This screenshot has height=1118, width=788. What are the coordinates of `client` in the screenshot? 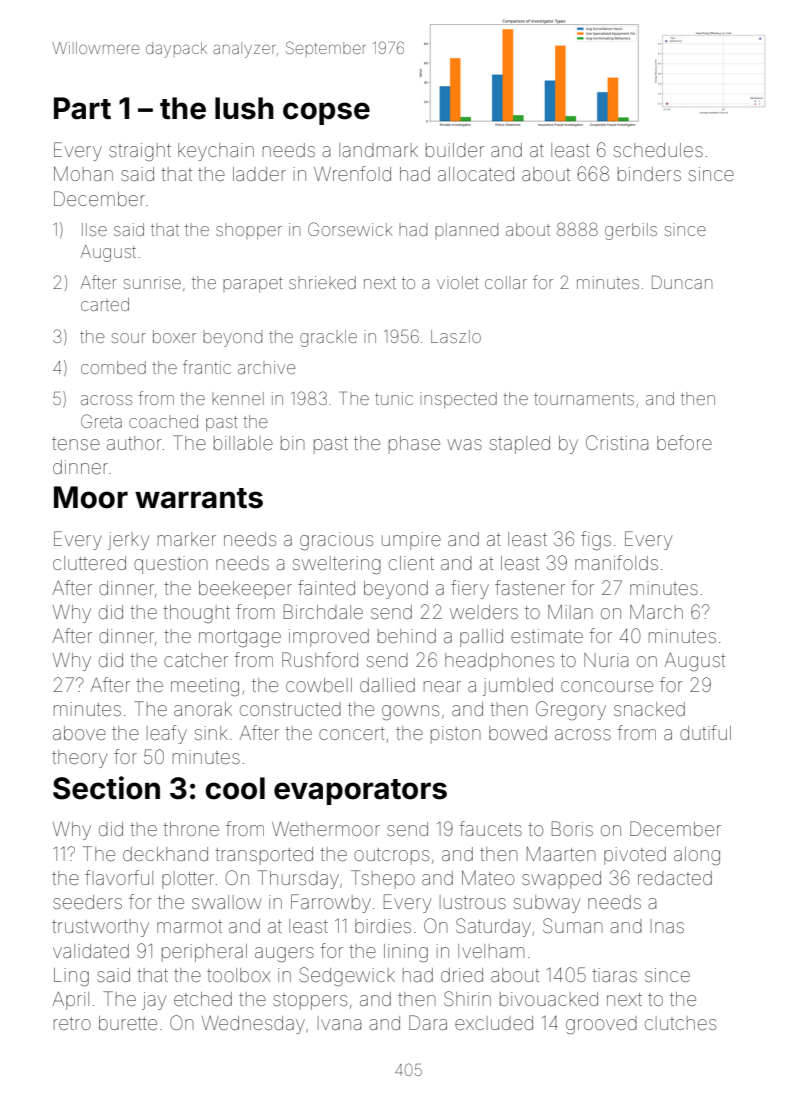 It's located at (411, 563).
